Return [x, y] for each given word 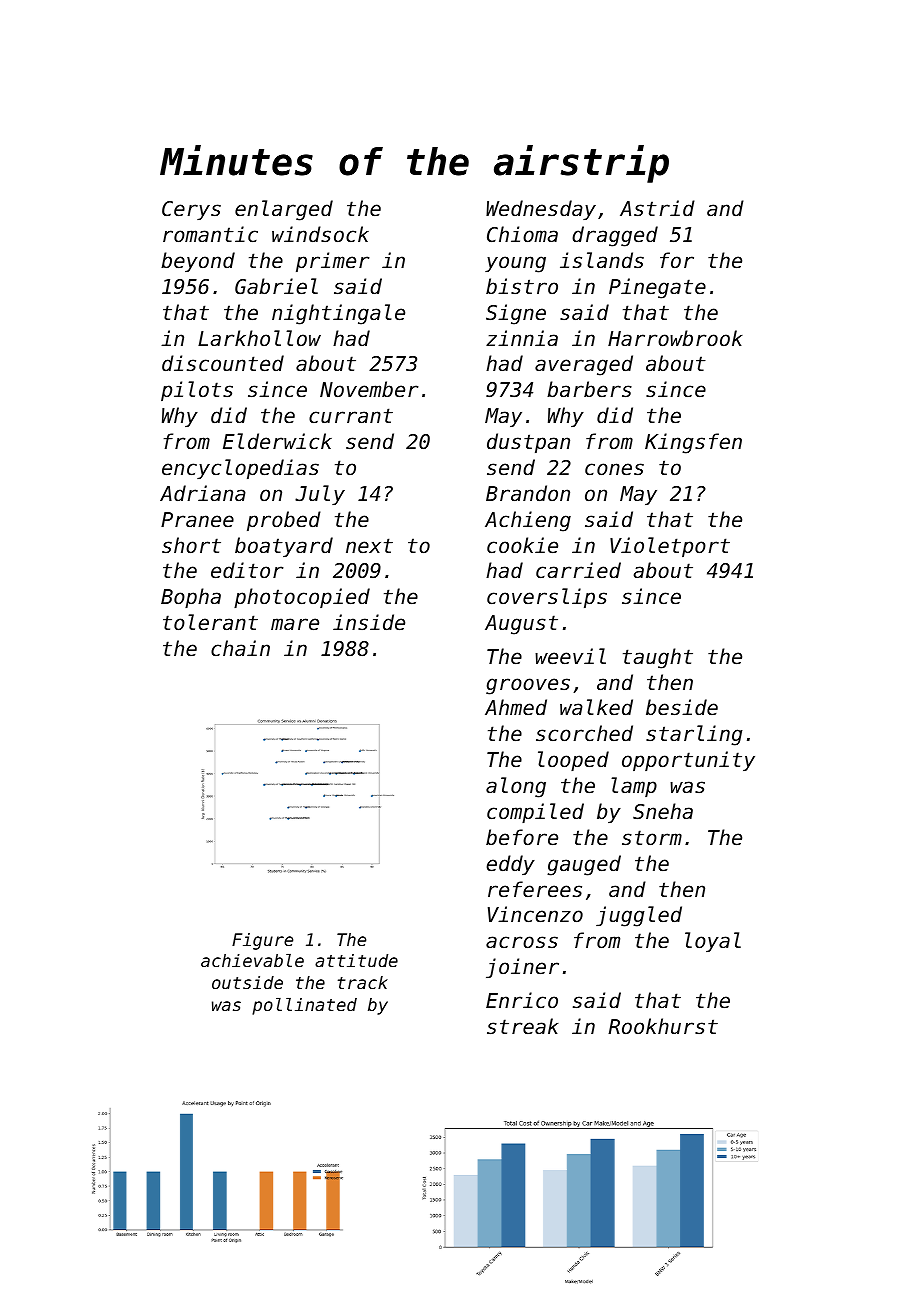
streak [523, 1026]
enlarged [284, 210]
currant [351, 415]
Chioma [522, 234]
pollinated [304, 1006]
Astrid [657, 208]
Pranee [197, 520]
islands [602, 260]
